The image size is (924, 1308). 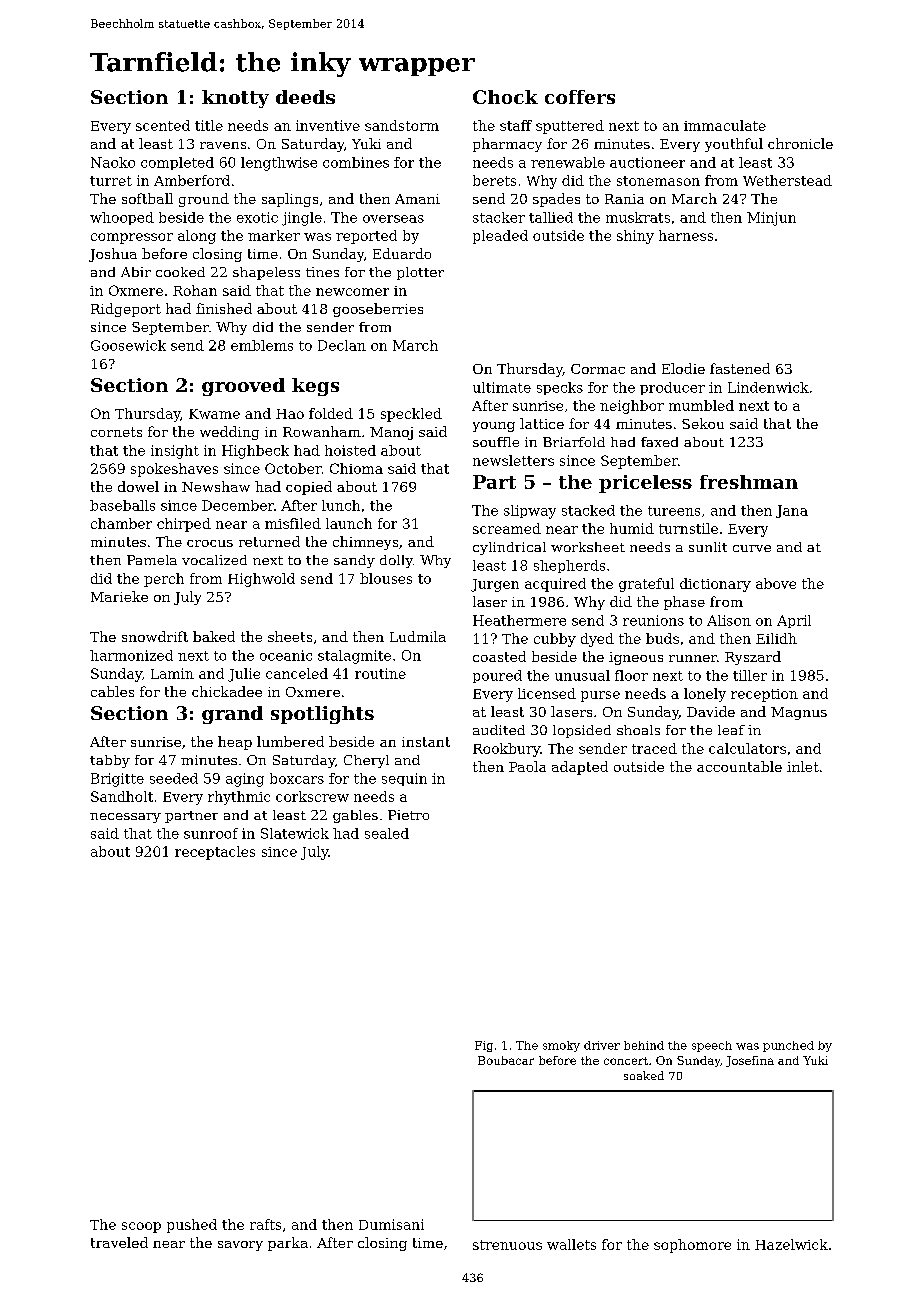 What do you see at coordinates (708, 547) in the page?
I see `sunlit` at bounding box center [708, 547].
